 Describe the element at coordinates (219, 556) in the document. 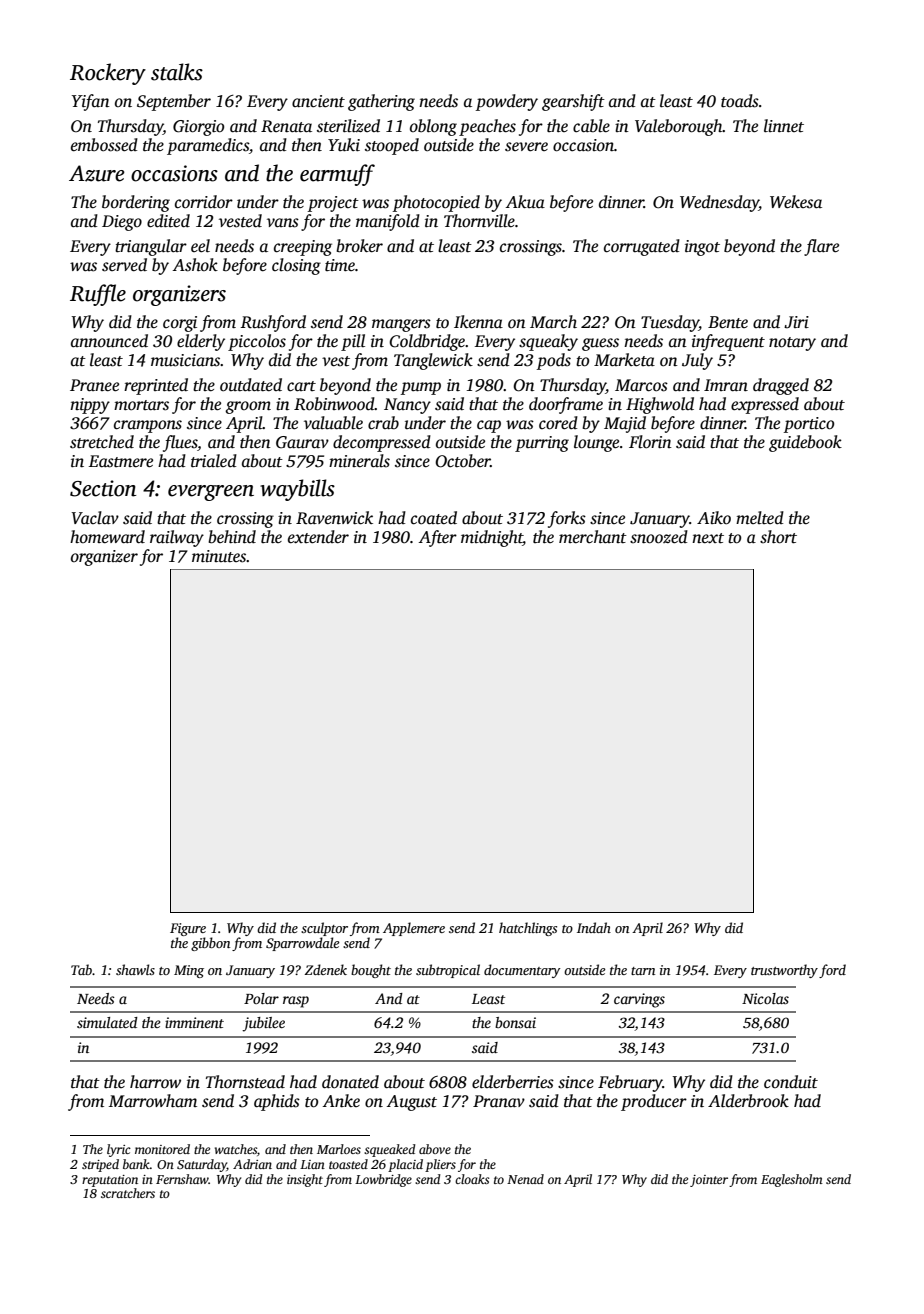

I see `minutes` at that location.
